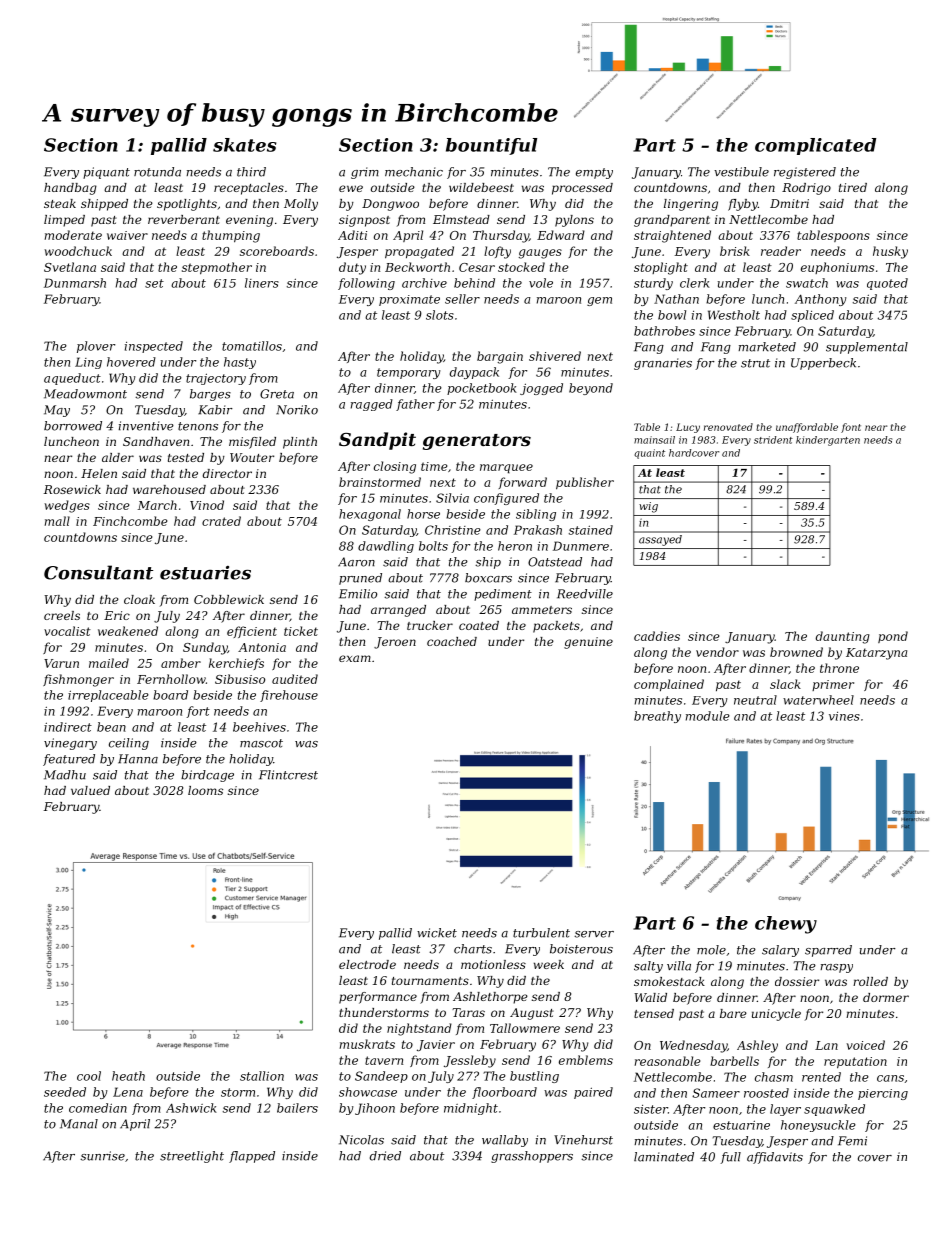 The height and width of the document is (1233, 952). Describe the element at coordinates (102, 1156) in the document. I see `sunrise` at that location.
